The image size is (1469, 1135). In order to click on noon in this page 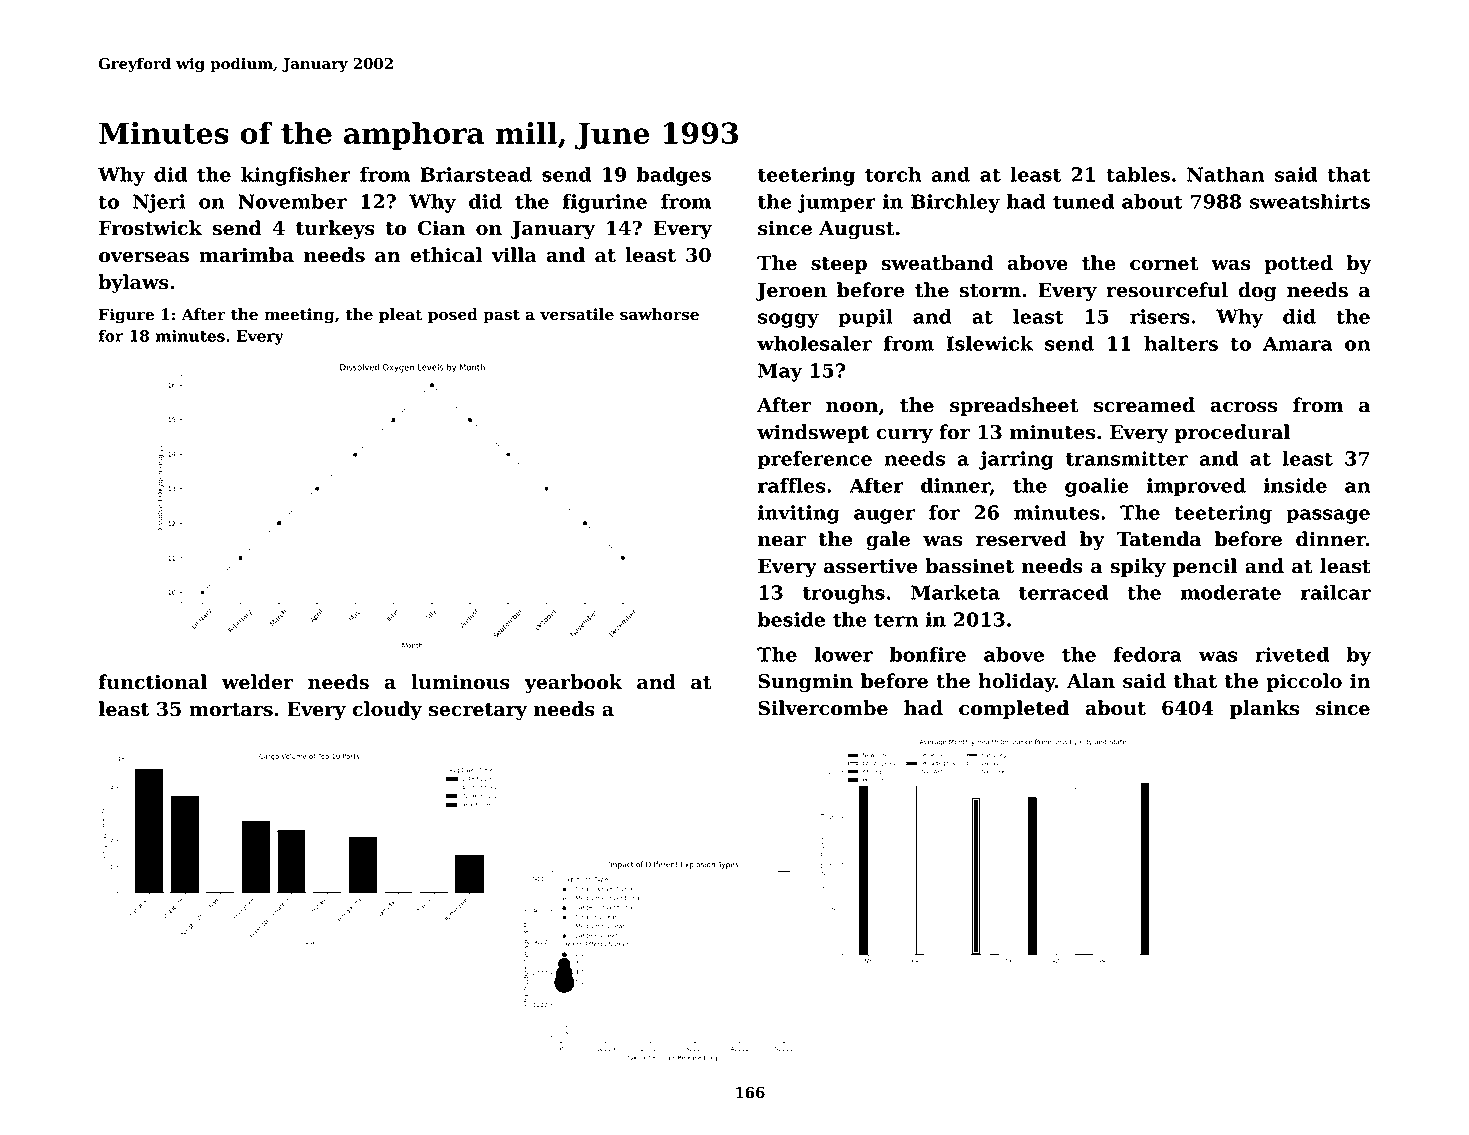, I will do `click(852, 407)`.
